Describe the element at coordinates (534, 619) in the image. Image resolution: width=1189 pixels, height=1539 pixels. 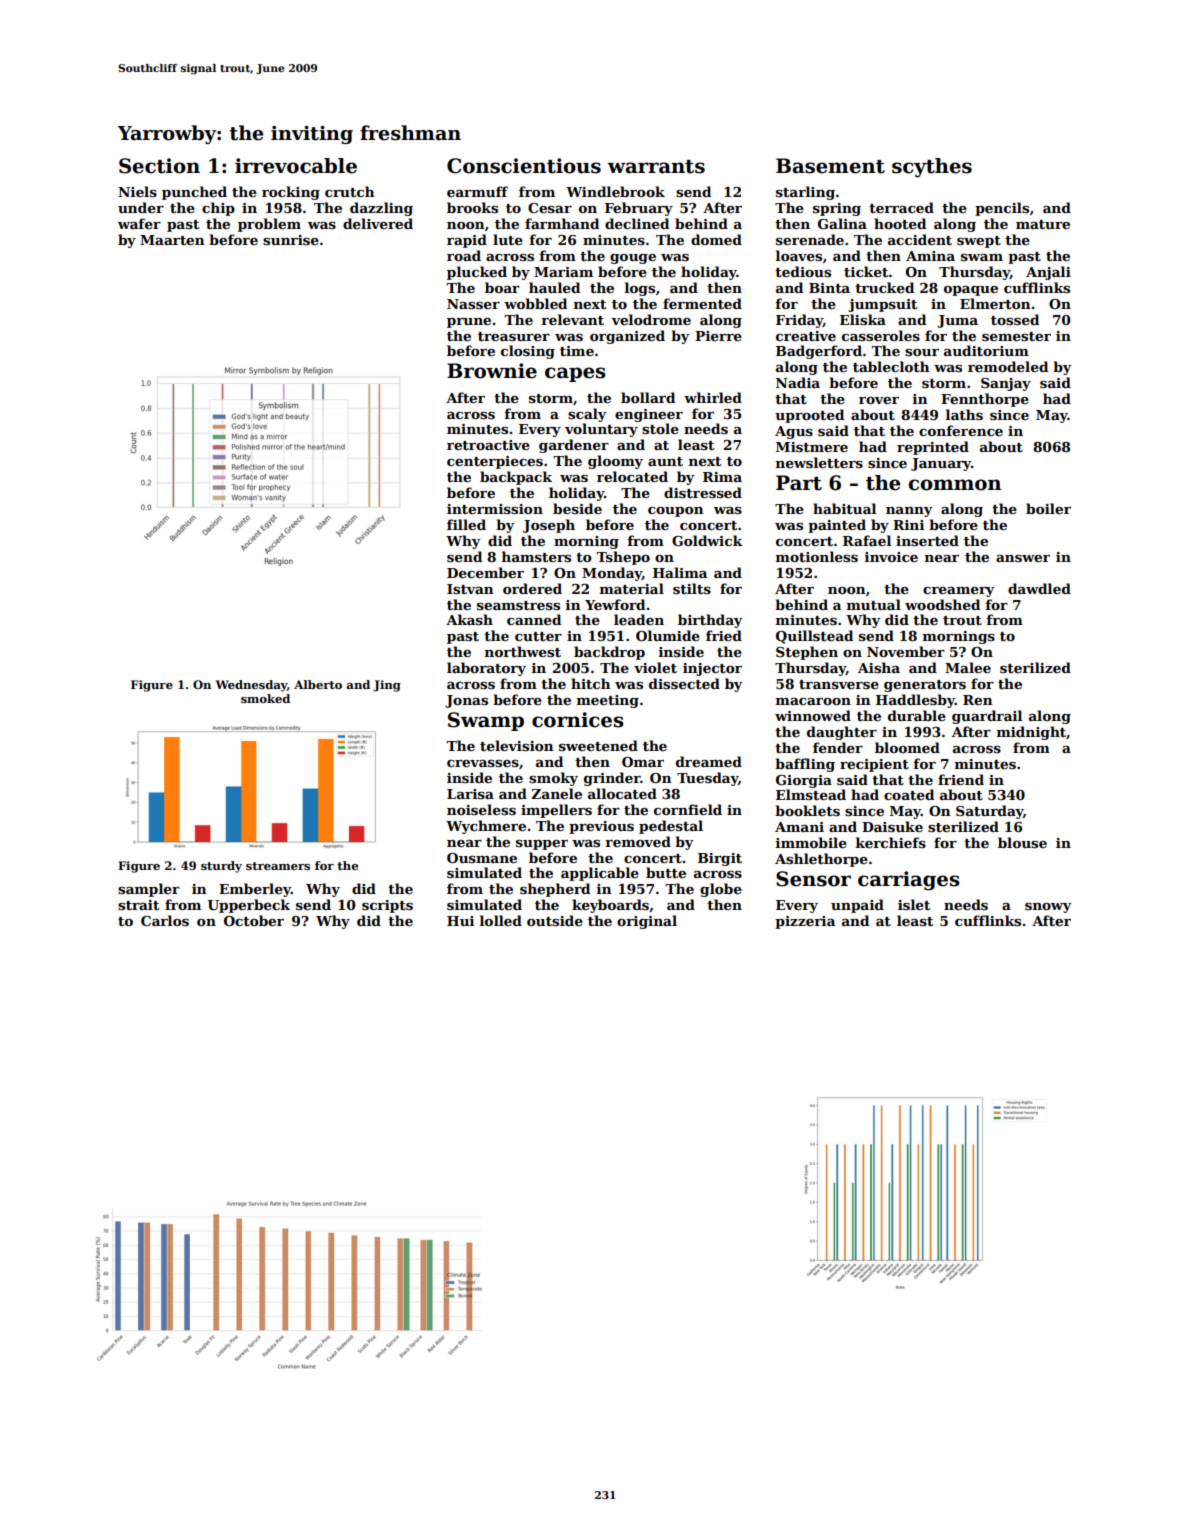
I see `canned` at that location.
